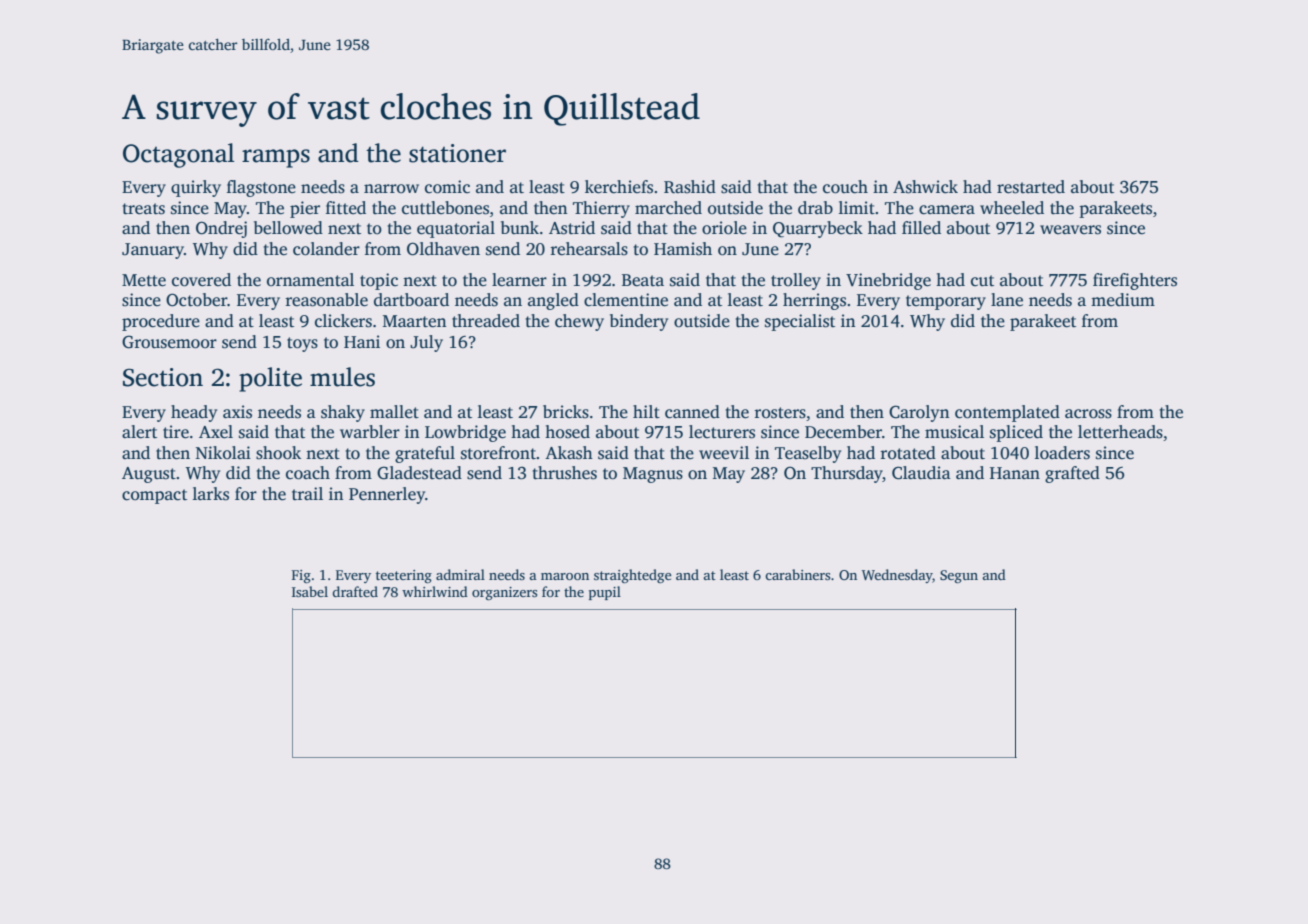 This screenshot has width=1308, height=924. What do you see at coordinates (178, 155) in the screenshot?
I see `Octagonal` at bounding box center [178, 155].
